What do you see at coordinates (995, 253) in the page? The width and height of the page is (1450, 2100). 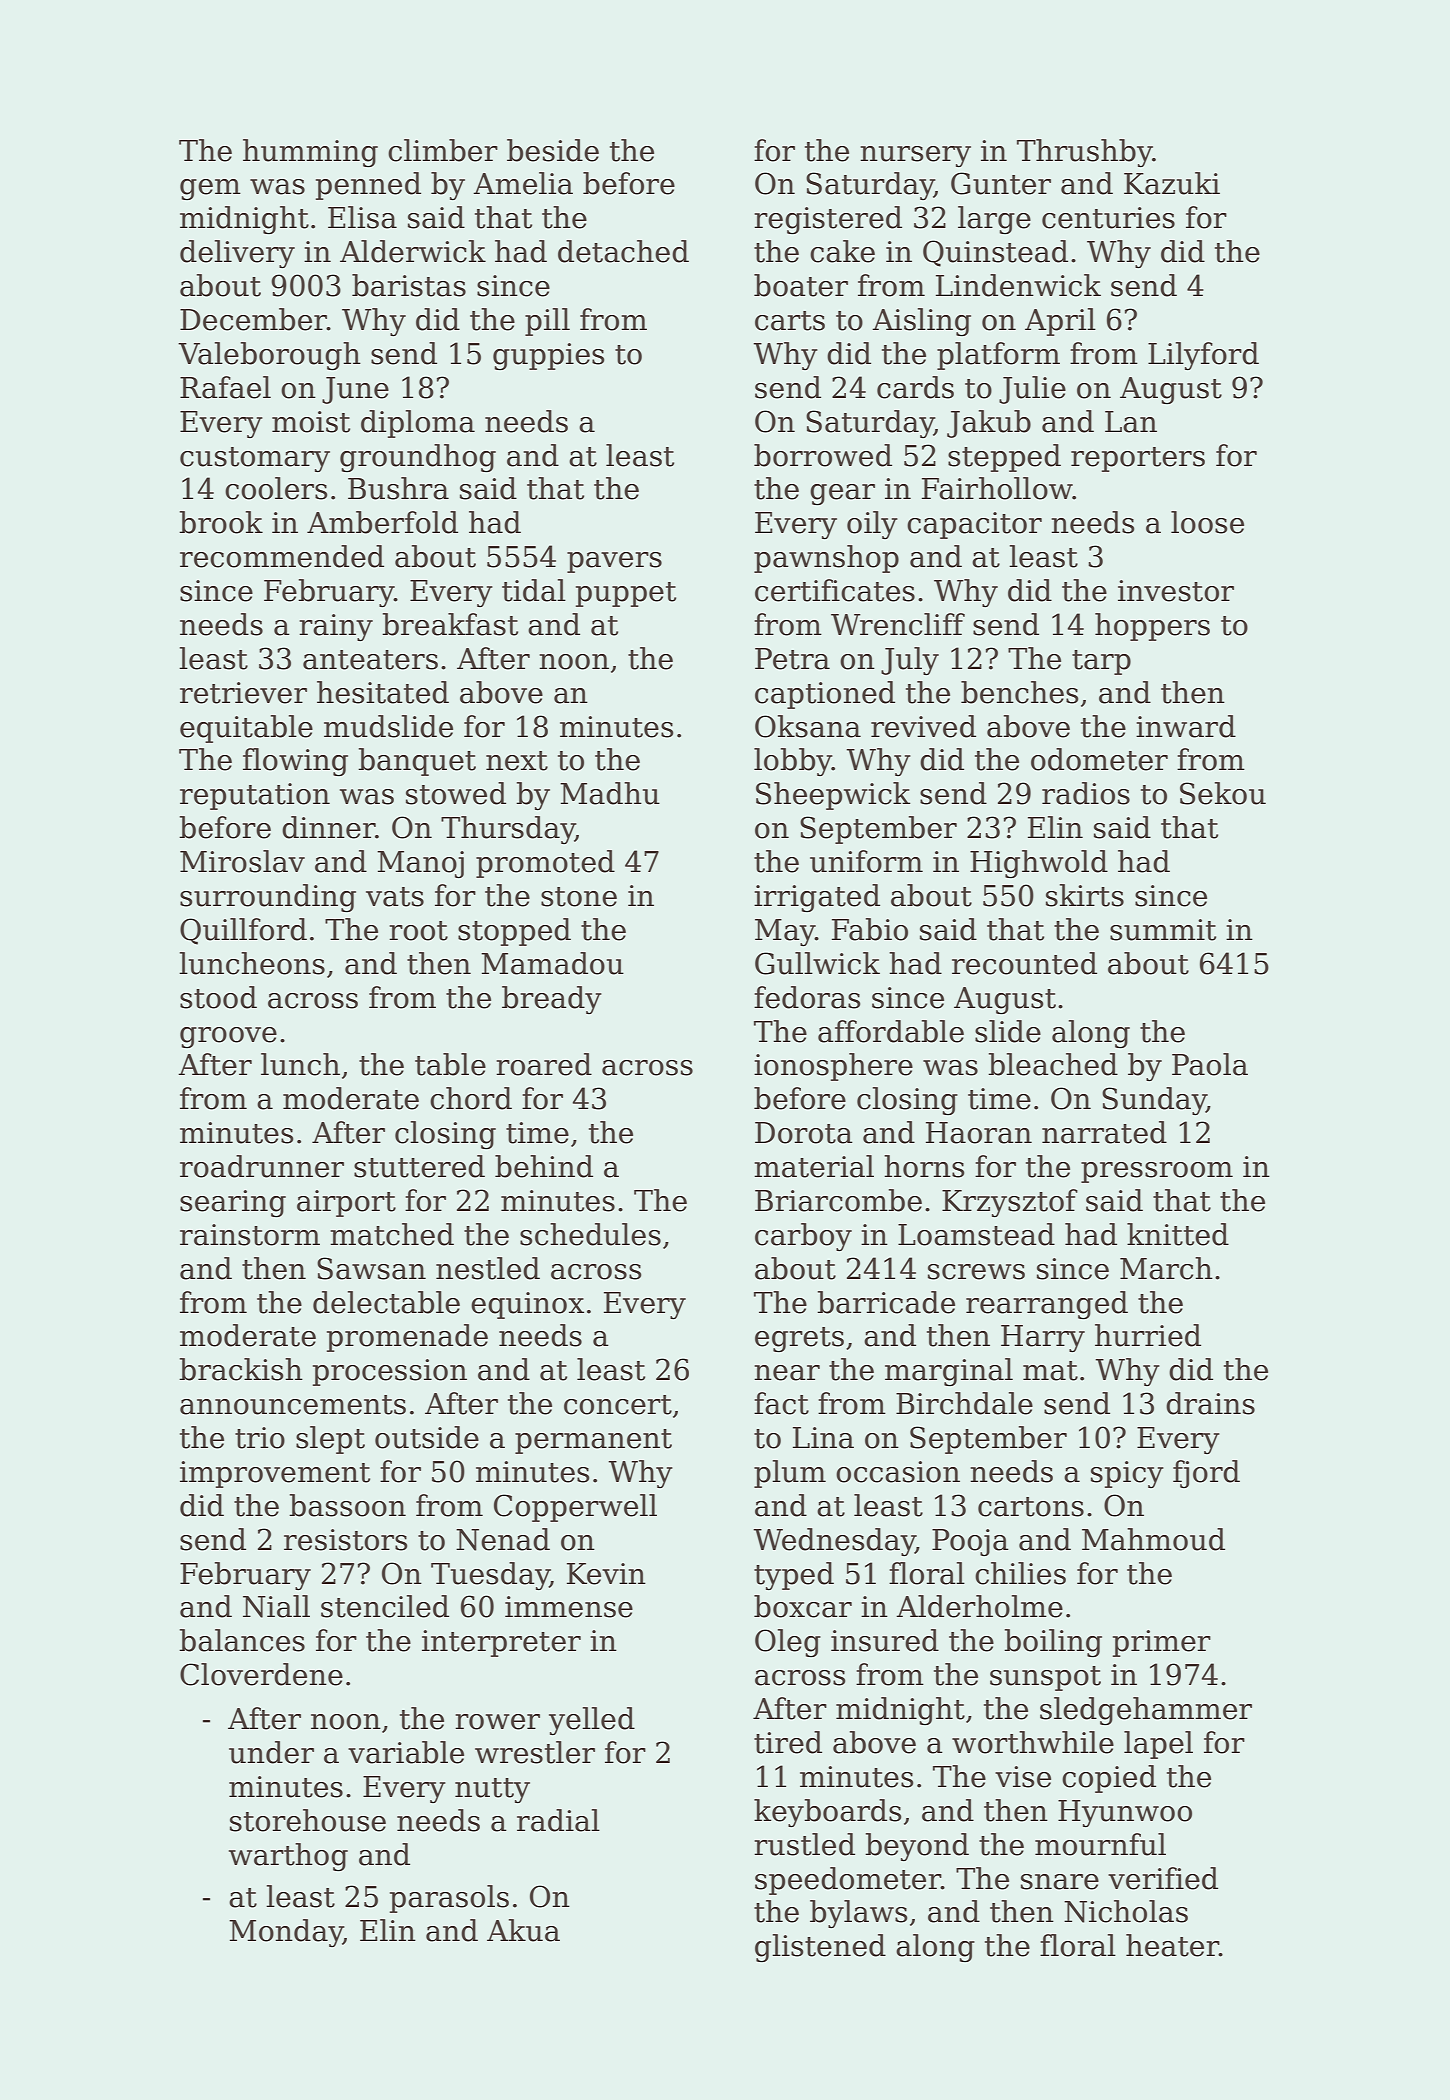 I see `Quinstead` at bounding box center [995, 253].
